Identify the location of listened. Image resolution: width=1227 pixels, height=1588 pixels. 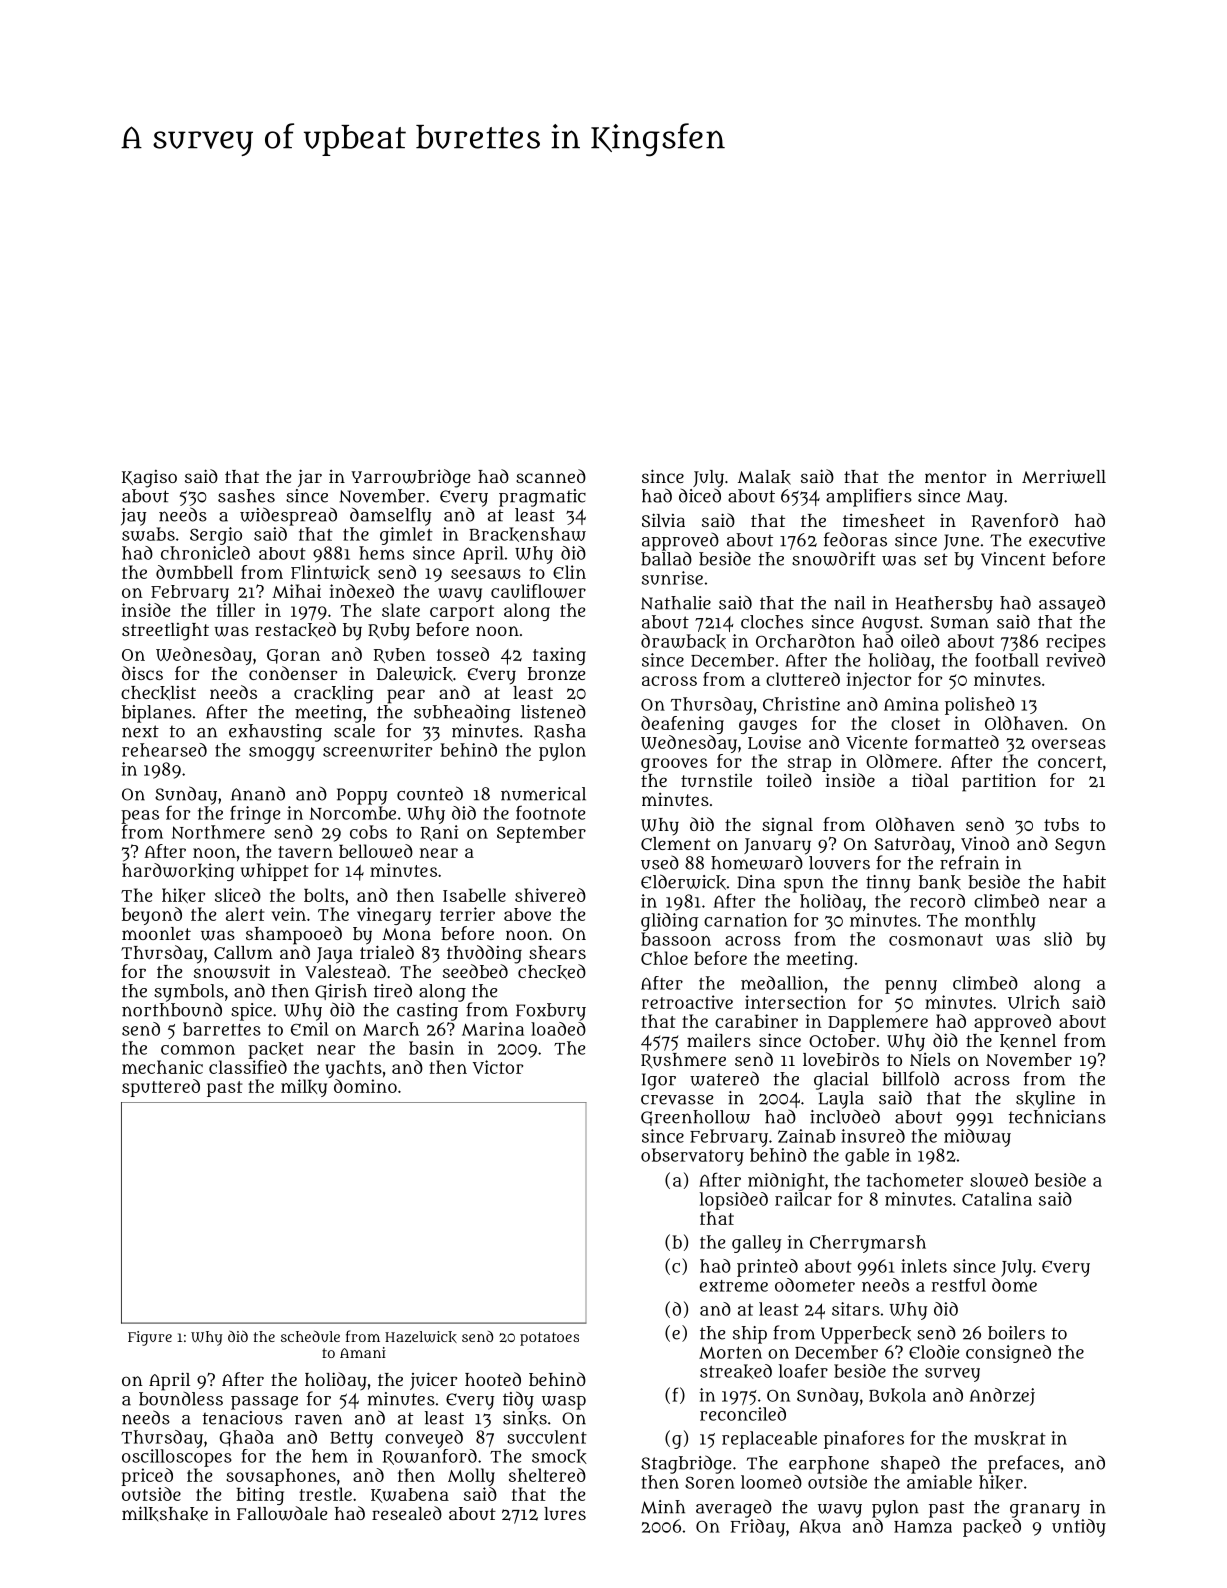
(553, 712).
